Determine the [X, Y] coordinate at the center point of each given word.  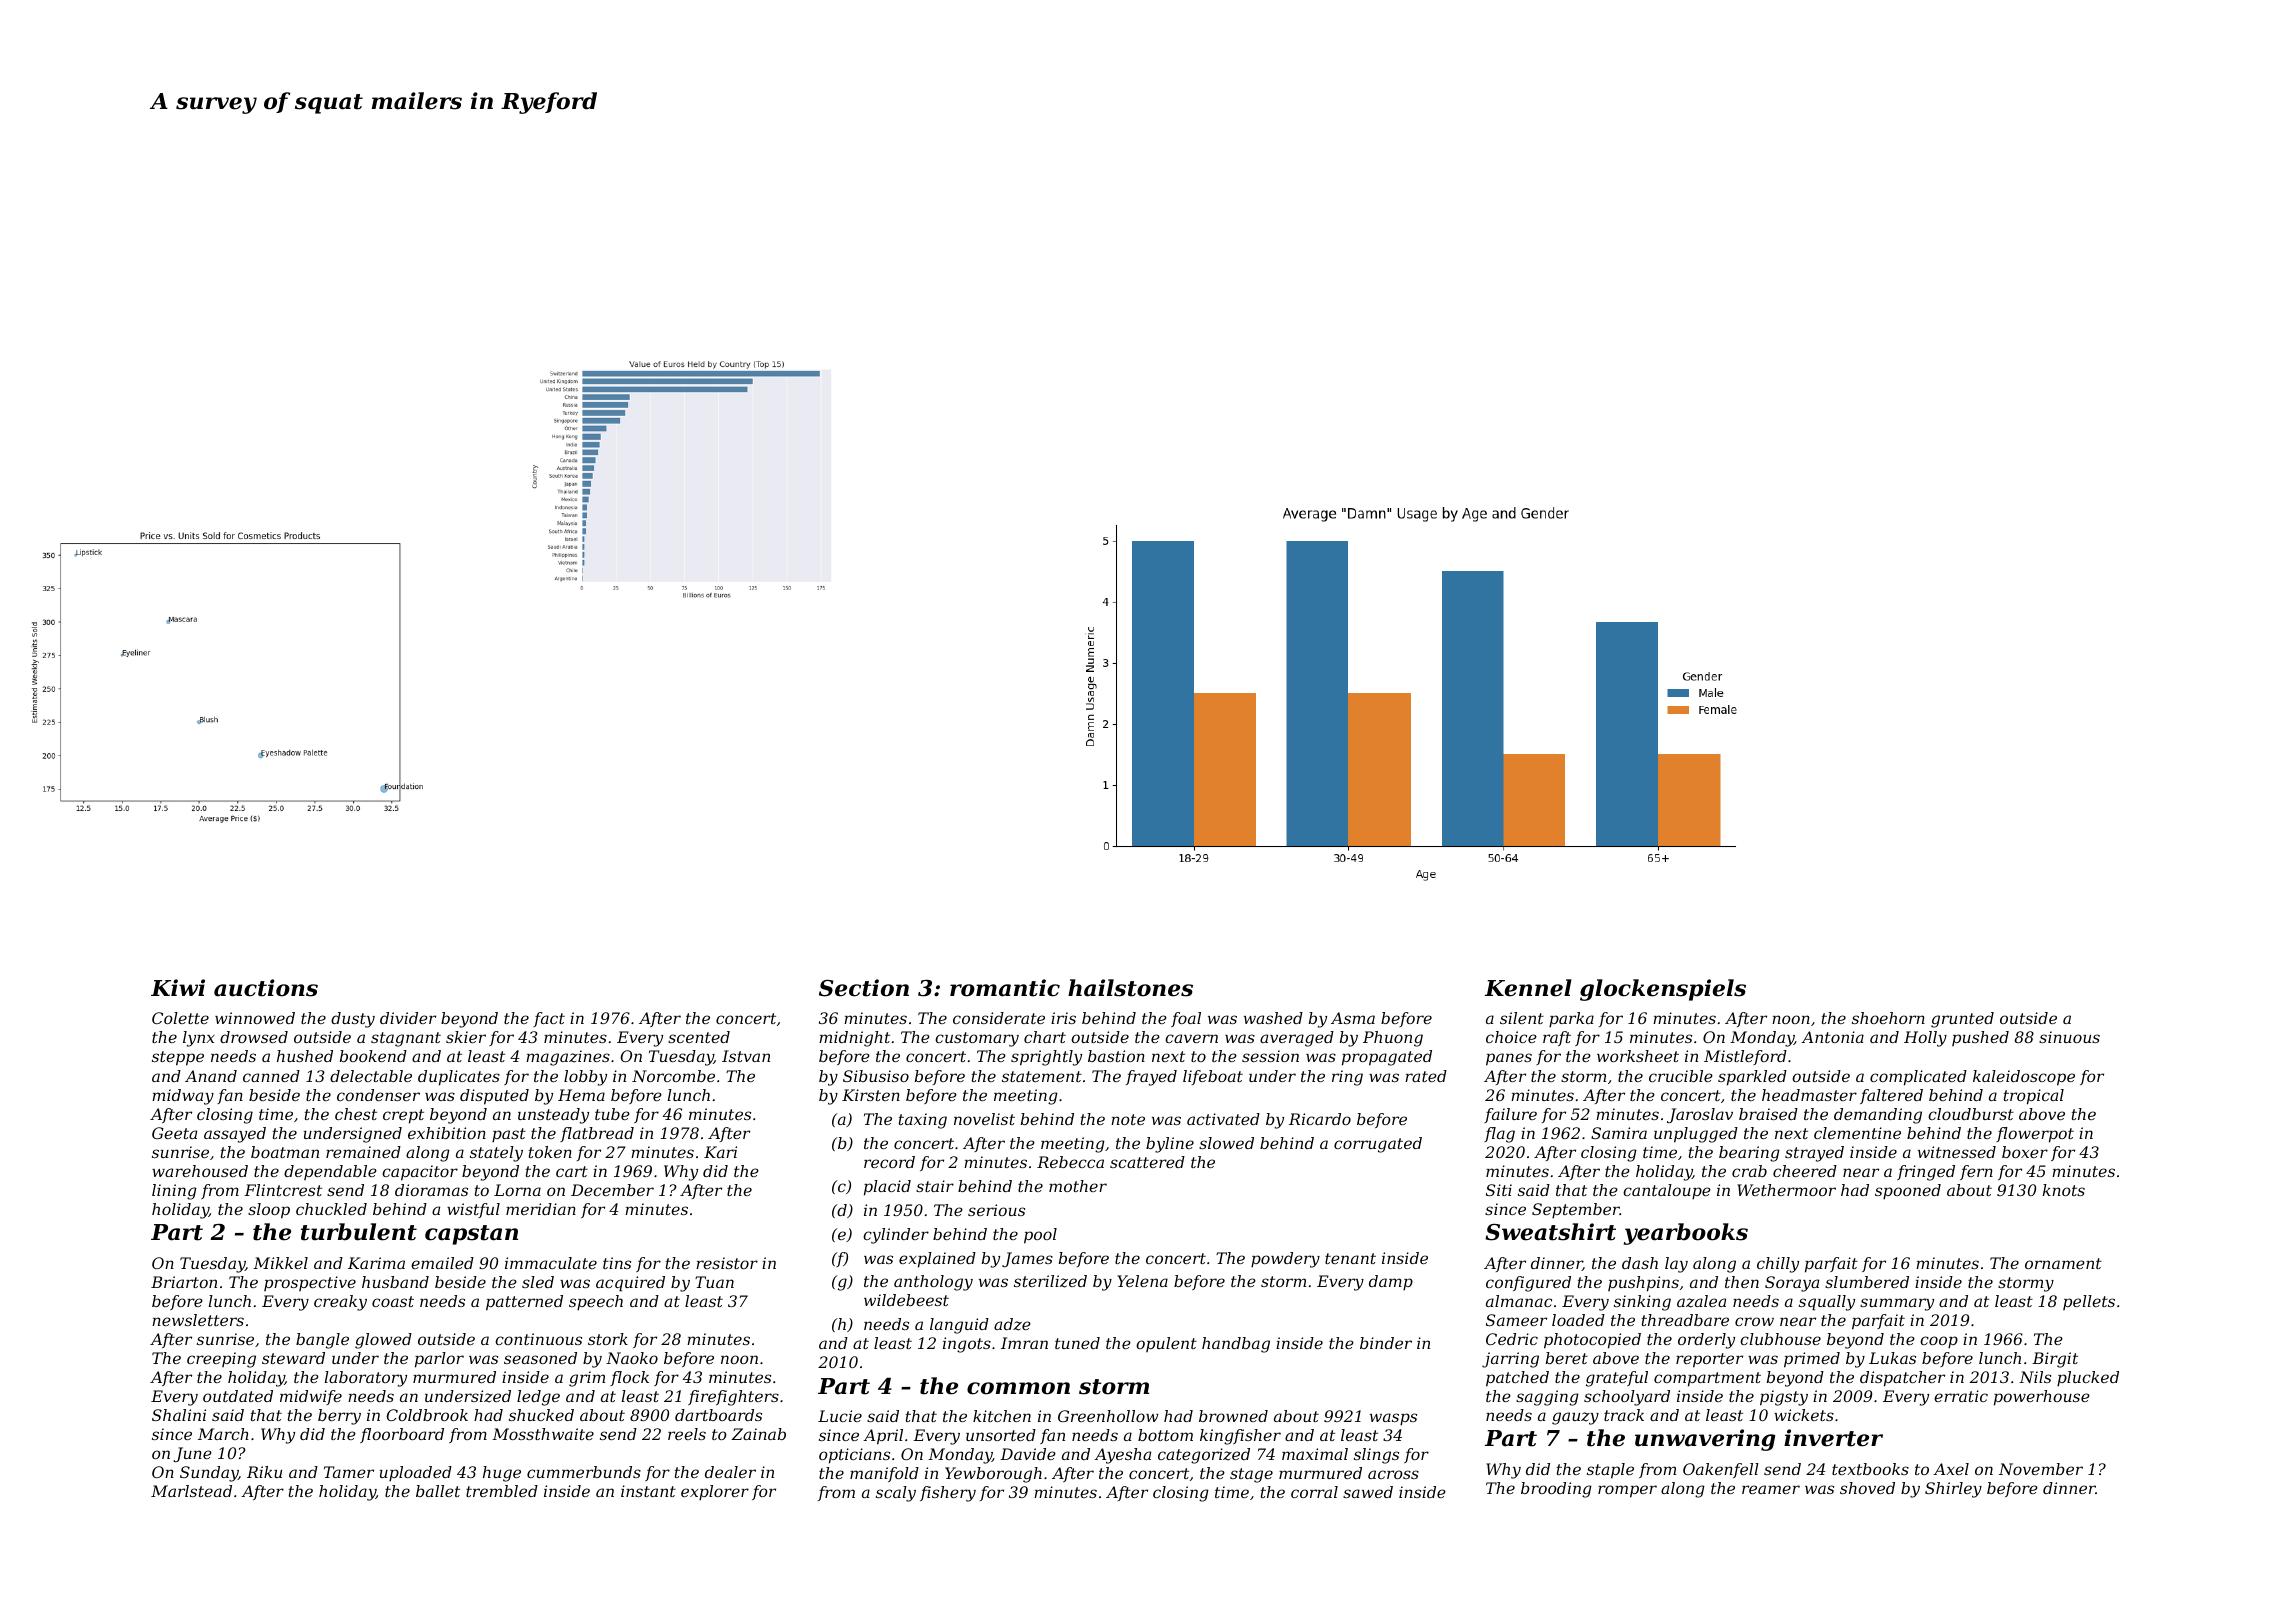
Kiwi [178, 987]
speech [596, 1302]
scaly [896, 1494]
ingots [967, 1345]
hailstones [1130, 988]
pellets [2089, 1302]
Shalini [179, 1415]
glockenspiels [1663, 990]
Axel [1951, 1469]
